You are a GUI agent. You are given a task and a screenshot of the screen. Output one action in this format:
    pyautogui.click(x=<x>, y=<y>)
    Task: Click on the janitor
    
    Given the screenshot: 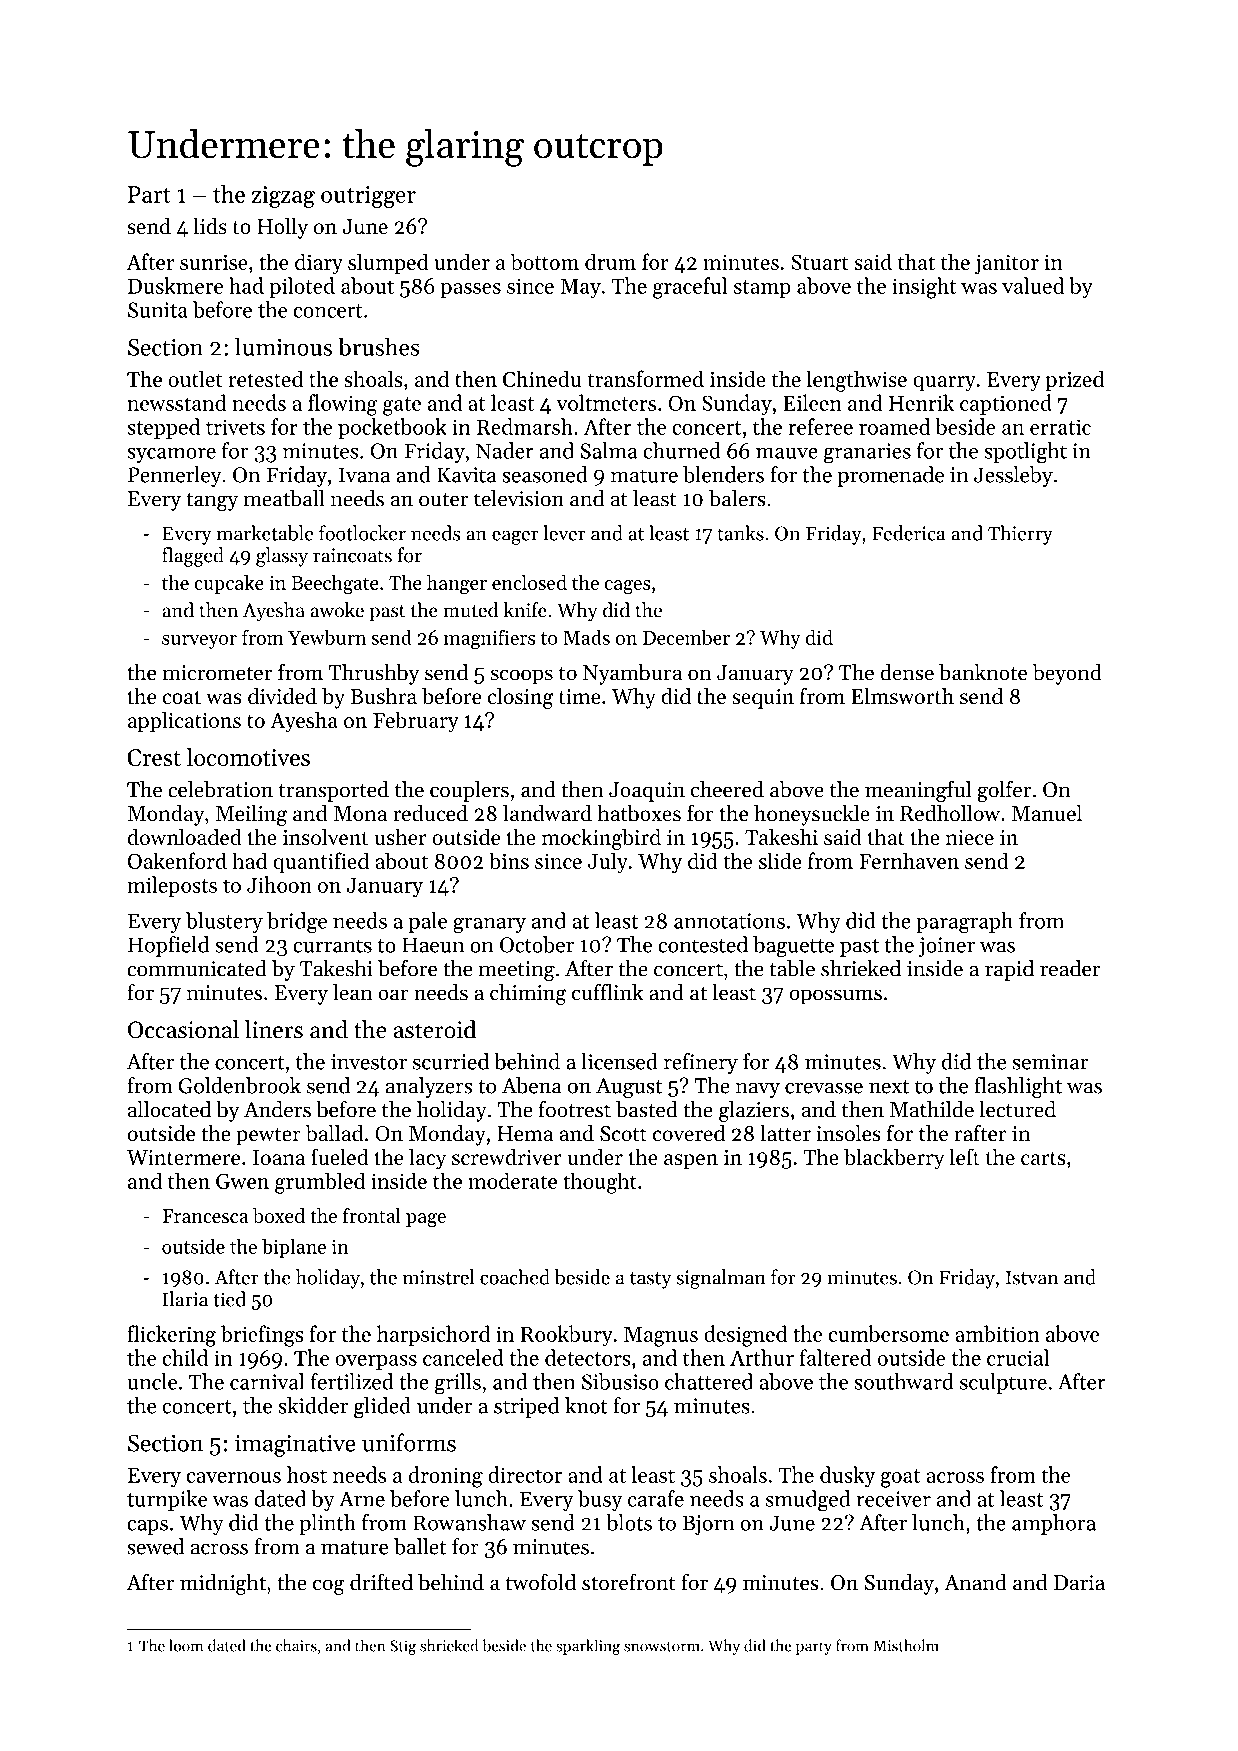 What is the action you would take?
    pyautogui.click(x=1007, y=264)
